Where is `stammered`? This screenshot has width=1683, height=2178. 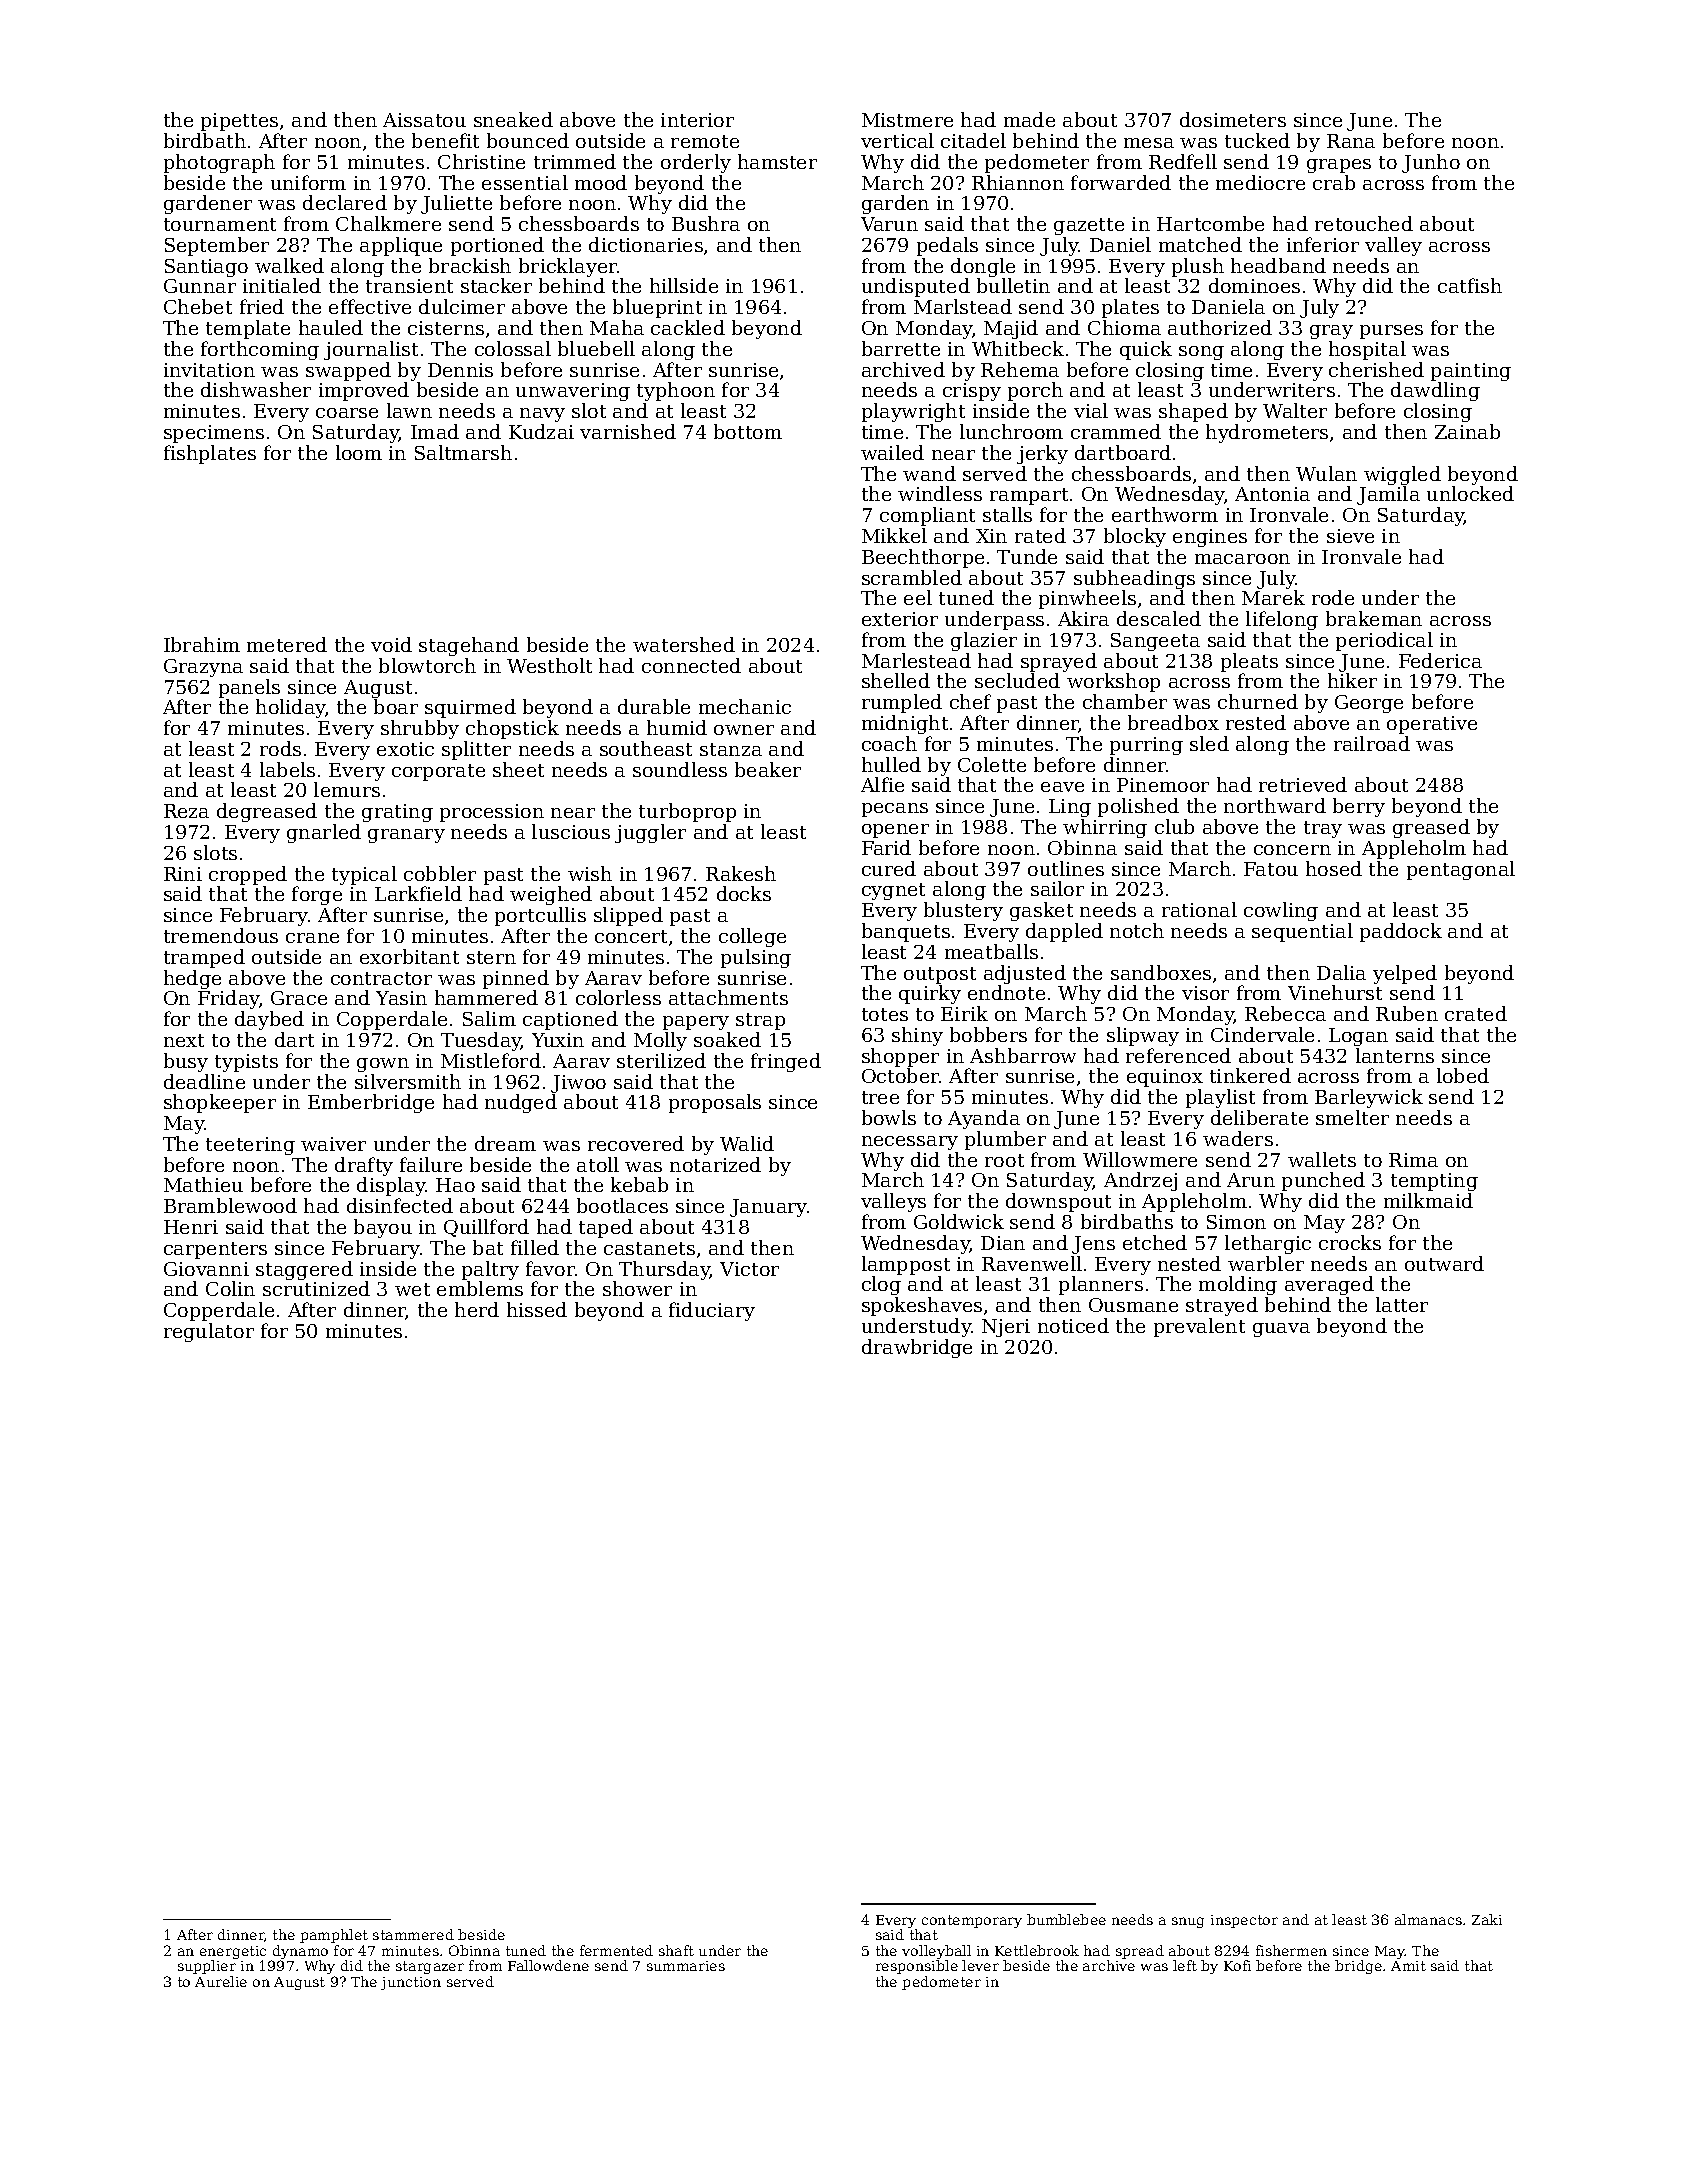 stammered is located at coordinates (413, 1934).
